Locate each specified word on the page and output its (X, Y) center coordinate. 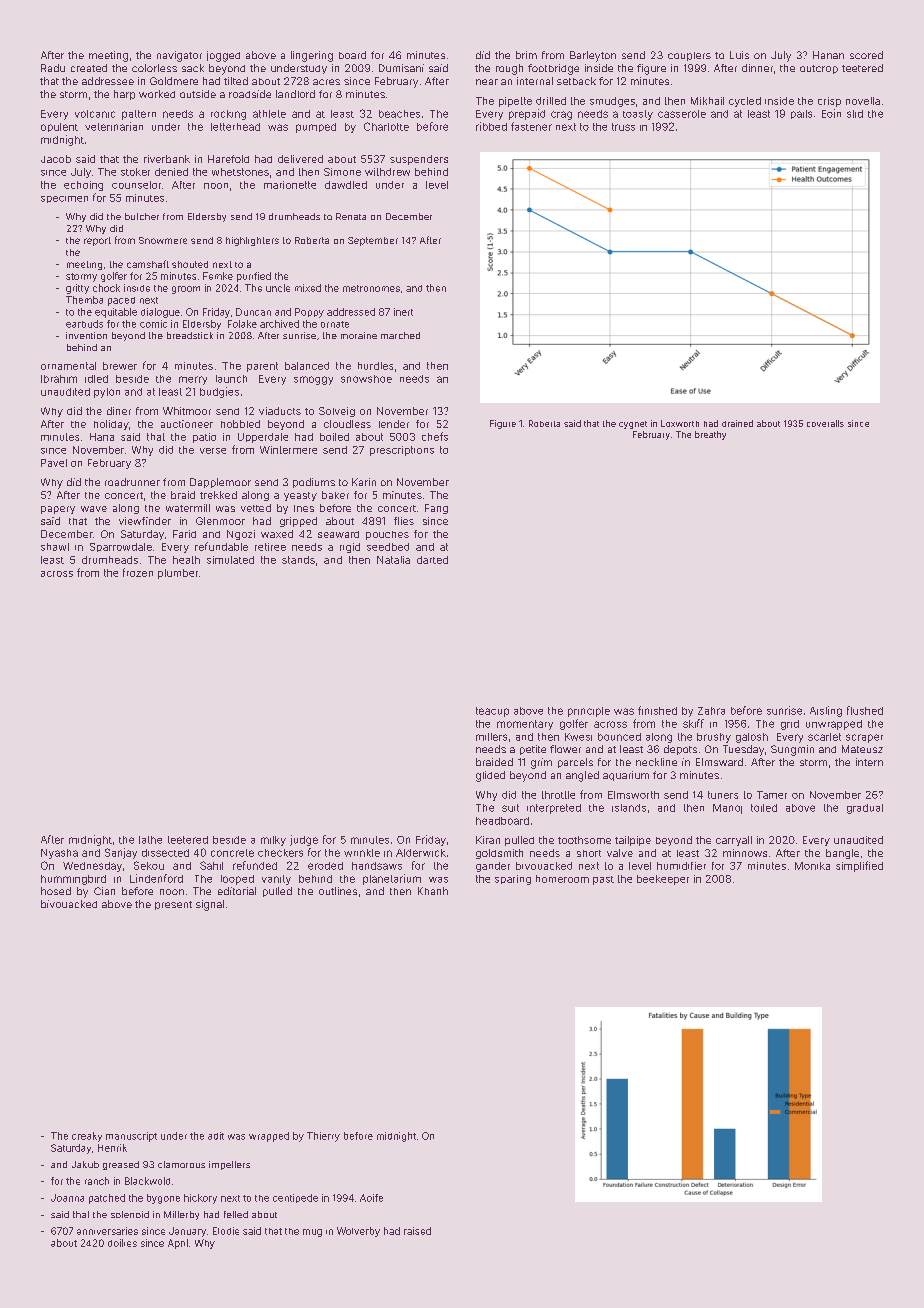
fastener (531, 126)
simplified (859, 866)
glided (490, 776)
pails (801, 114)
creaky (87, 1137)
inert (403, 312)
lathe (150, 840)
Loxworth (680, 423)
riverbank (167, 159)
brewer (120, 366)
